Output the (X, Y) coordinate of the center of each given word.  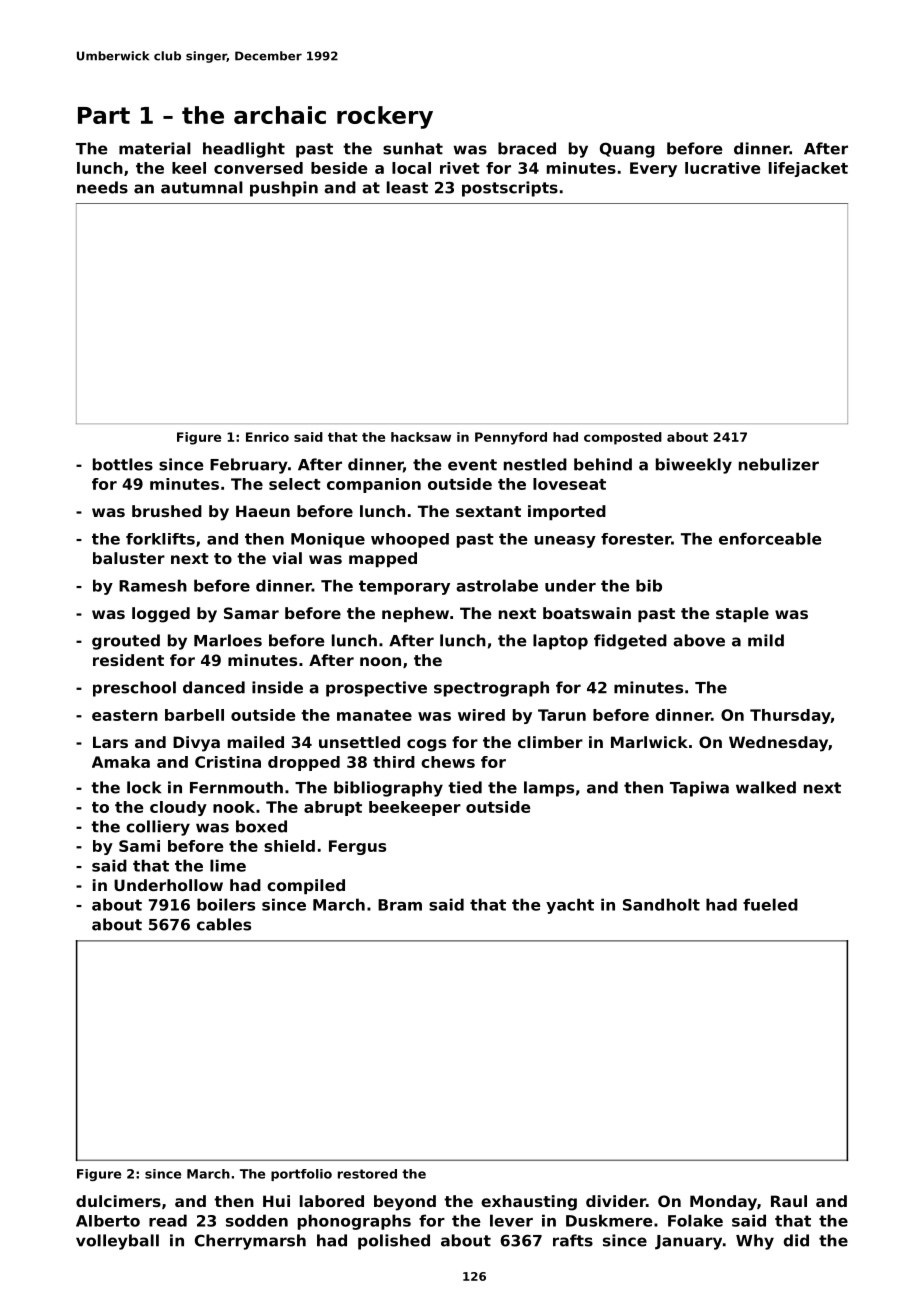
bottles (123, 464)
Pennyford (511, 438)
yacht (570, 906)
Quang (627, 150)
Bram (400, 905)
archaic (280, 115)
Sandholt (661, 904)
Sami (139, 846)
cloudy (178, 808)
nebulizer (779, 464)
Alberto (108, 1221)
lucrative (723, 168)
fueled (770, 904)
